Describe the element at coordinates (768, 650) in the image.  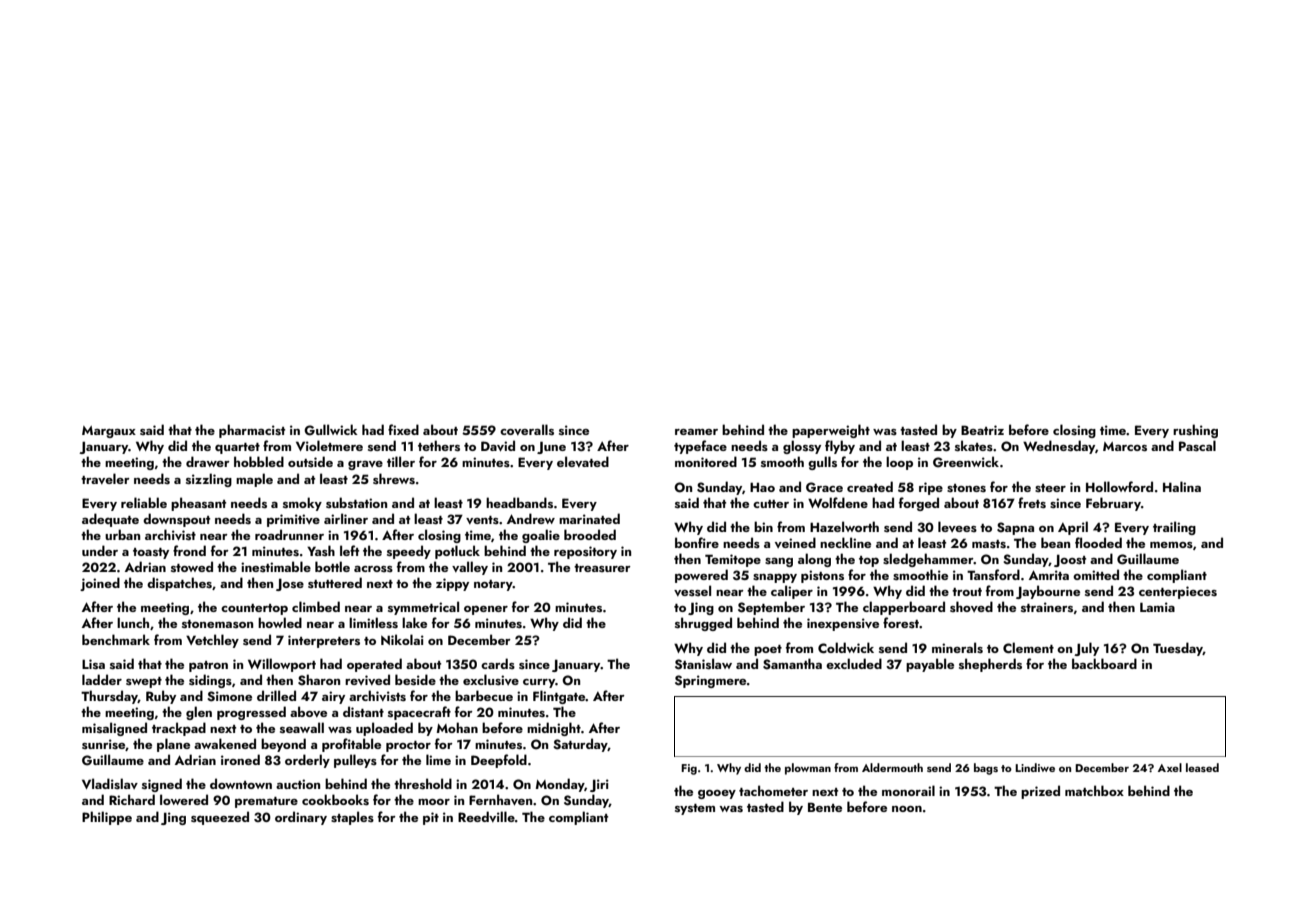
I see `poet` at that location.
